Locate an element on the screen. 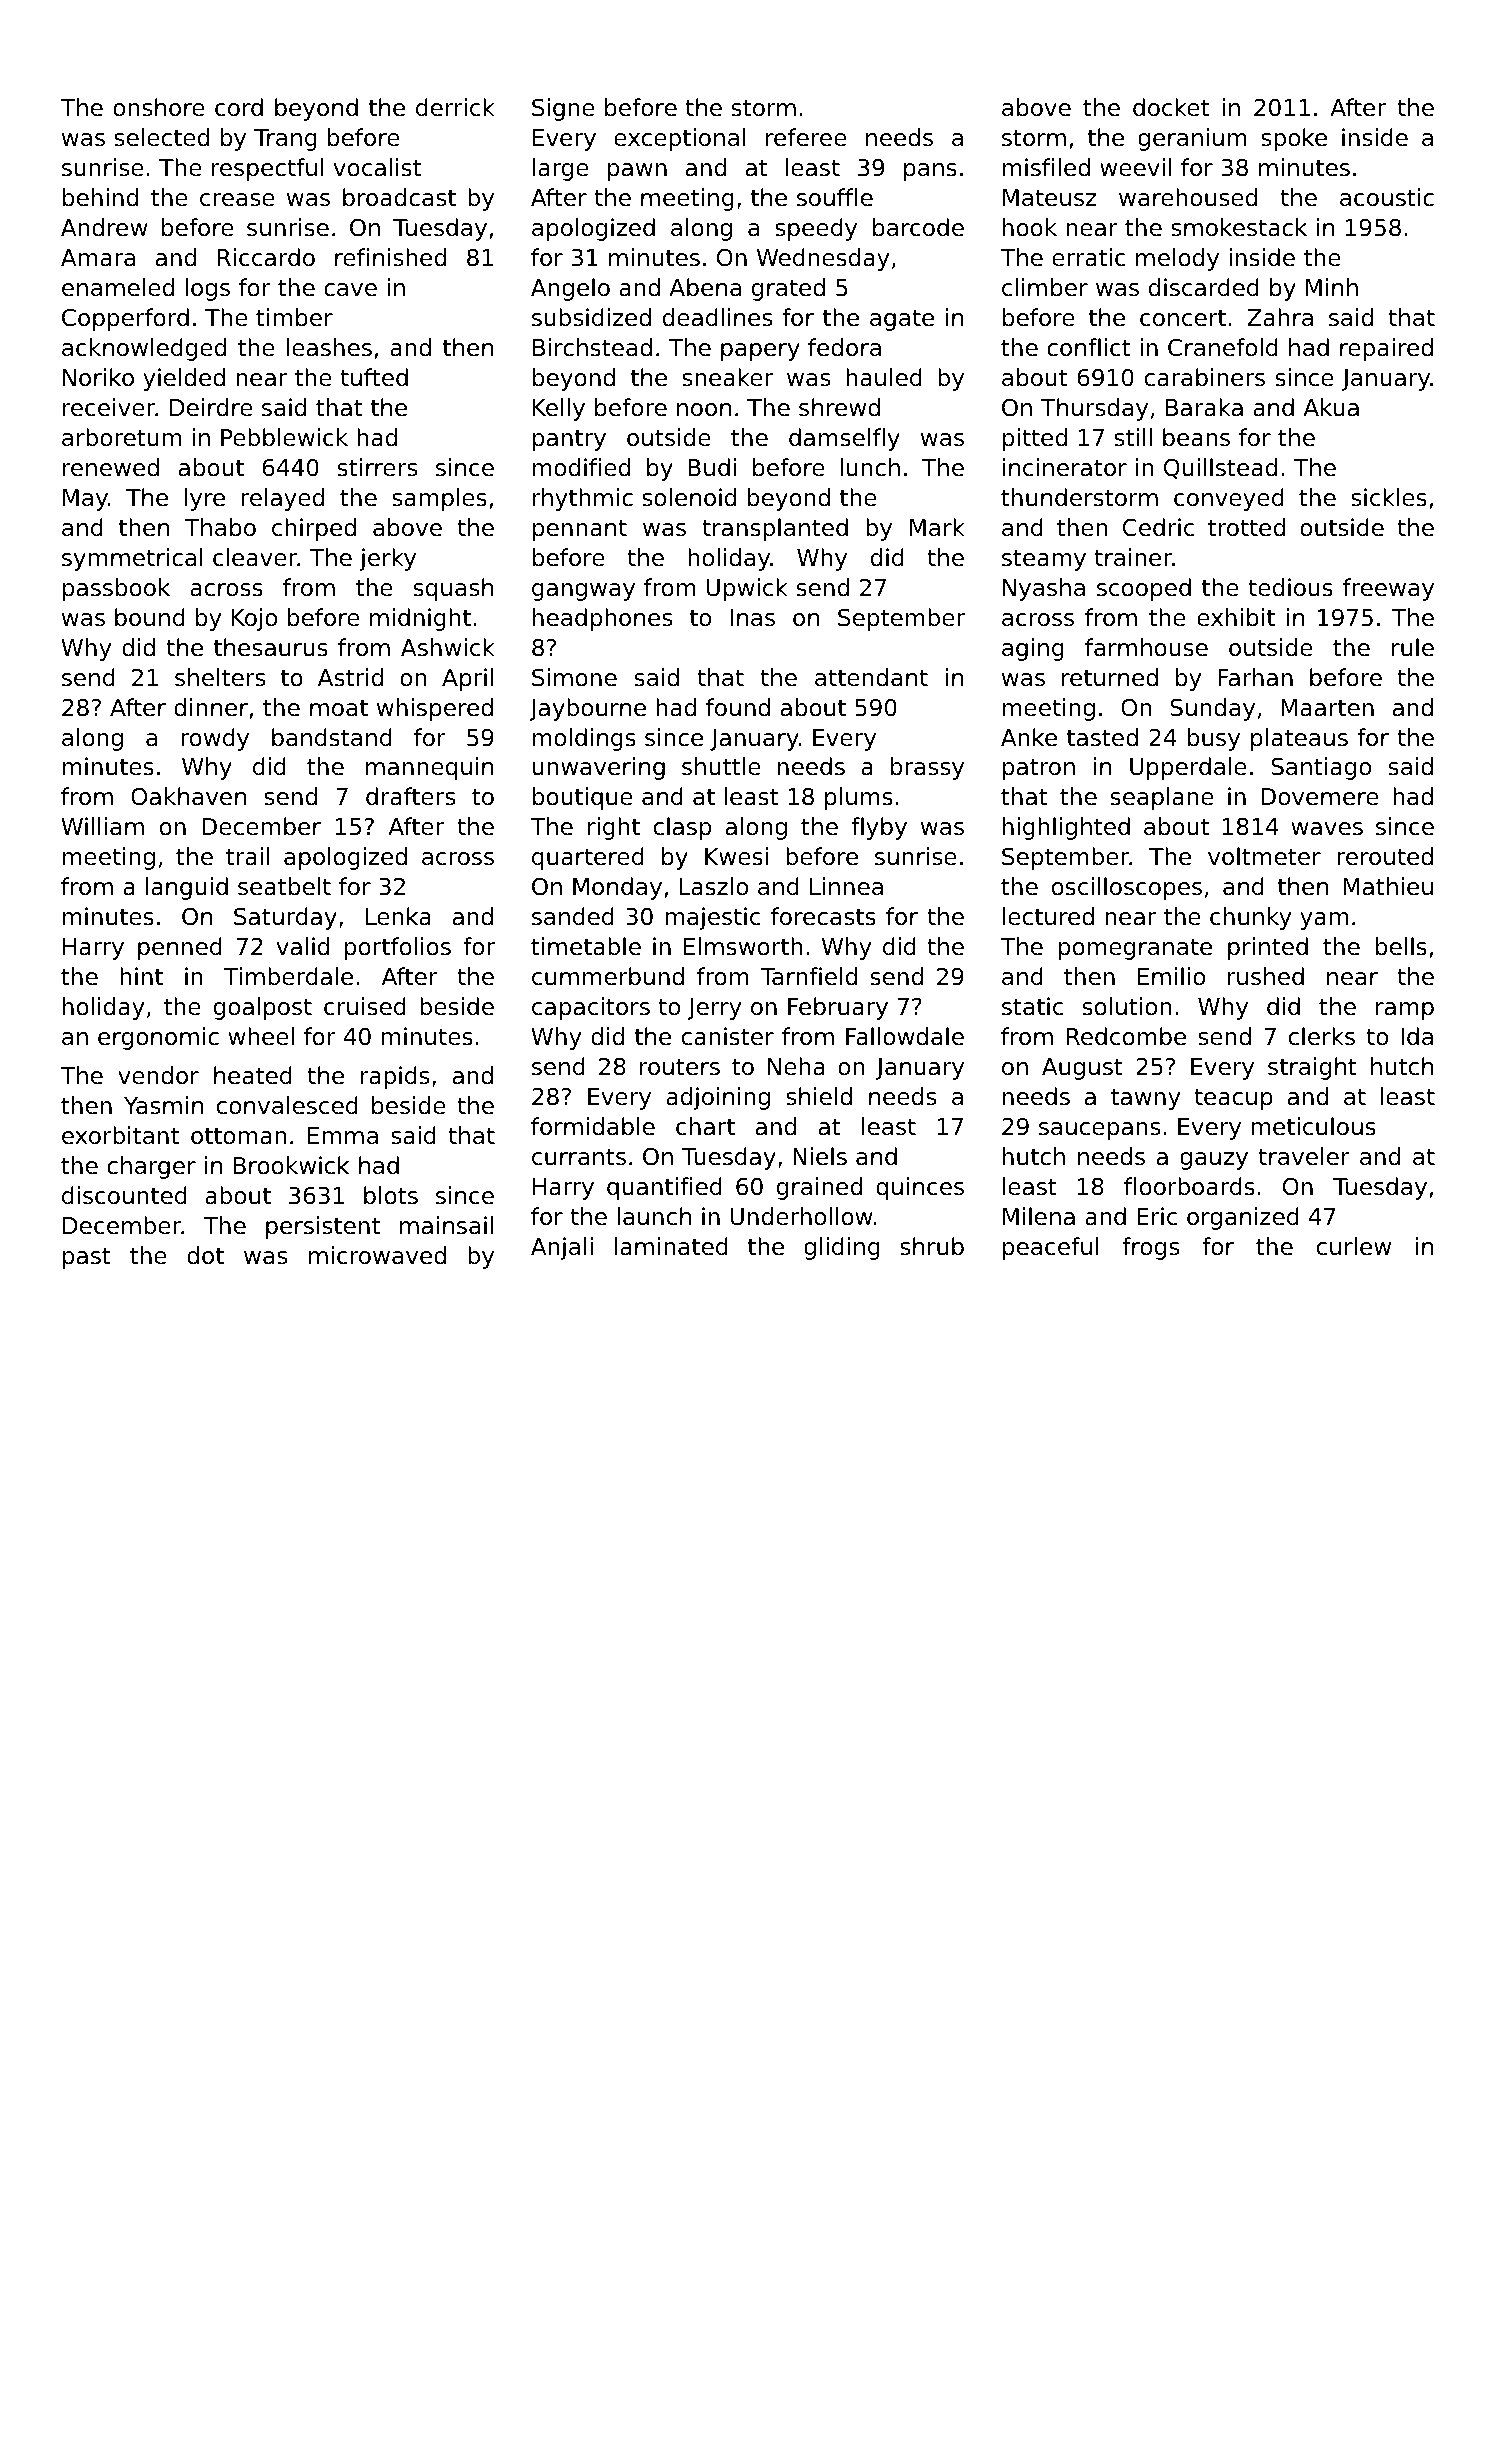 The height and width of the screenshot is (2464, 1496). chunky is located at coordinates (1251, 918).
